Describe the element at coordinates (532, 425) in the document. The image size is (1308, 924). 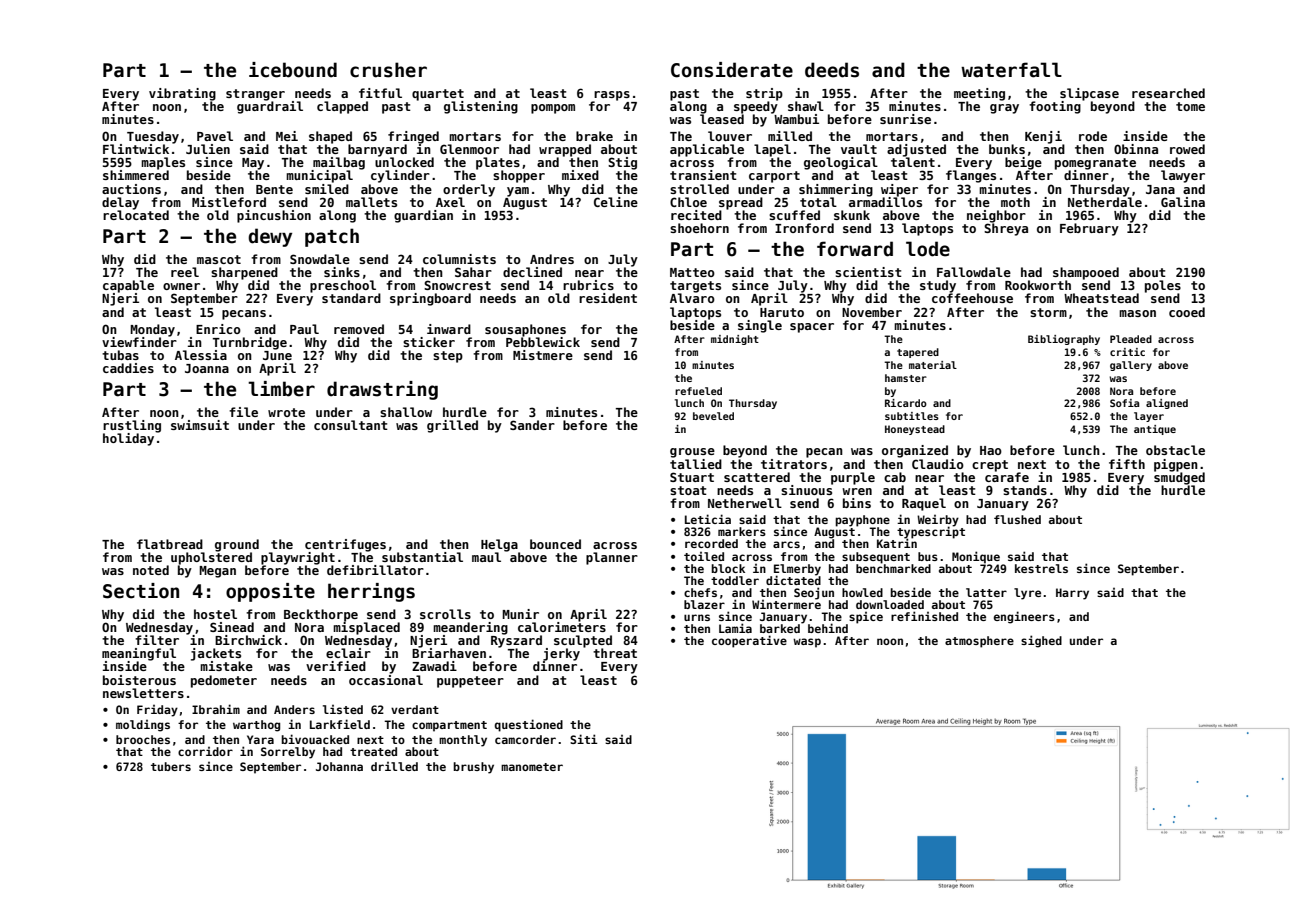
I see `Sander` at that location.
